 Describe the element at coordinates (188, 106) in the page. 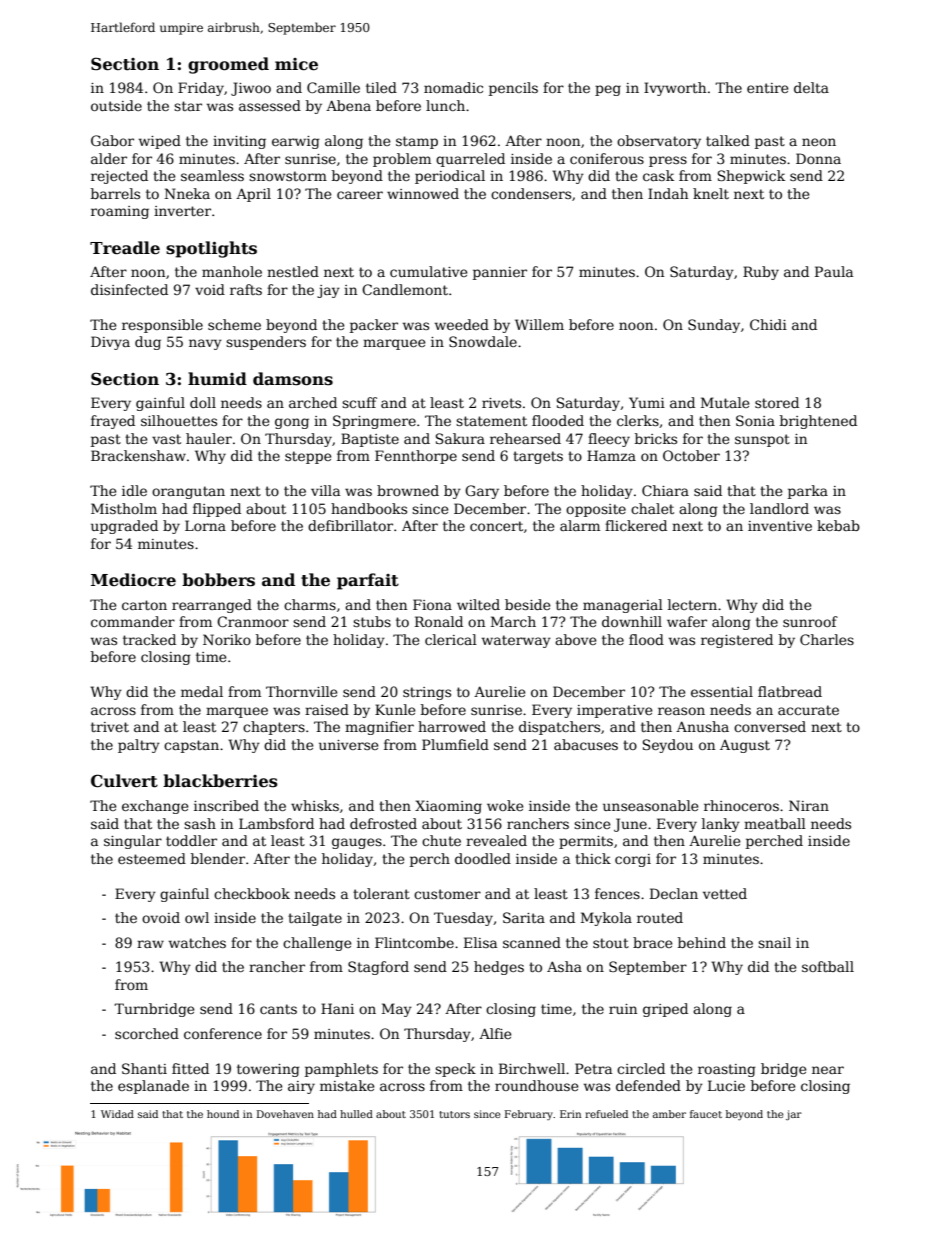

I see `star` at that location.
